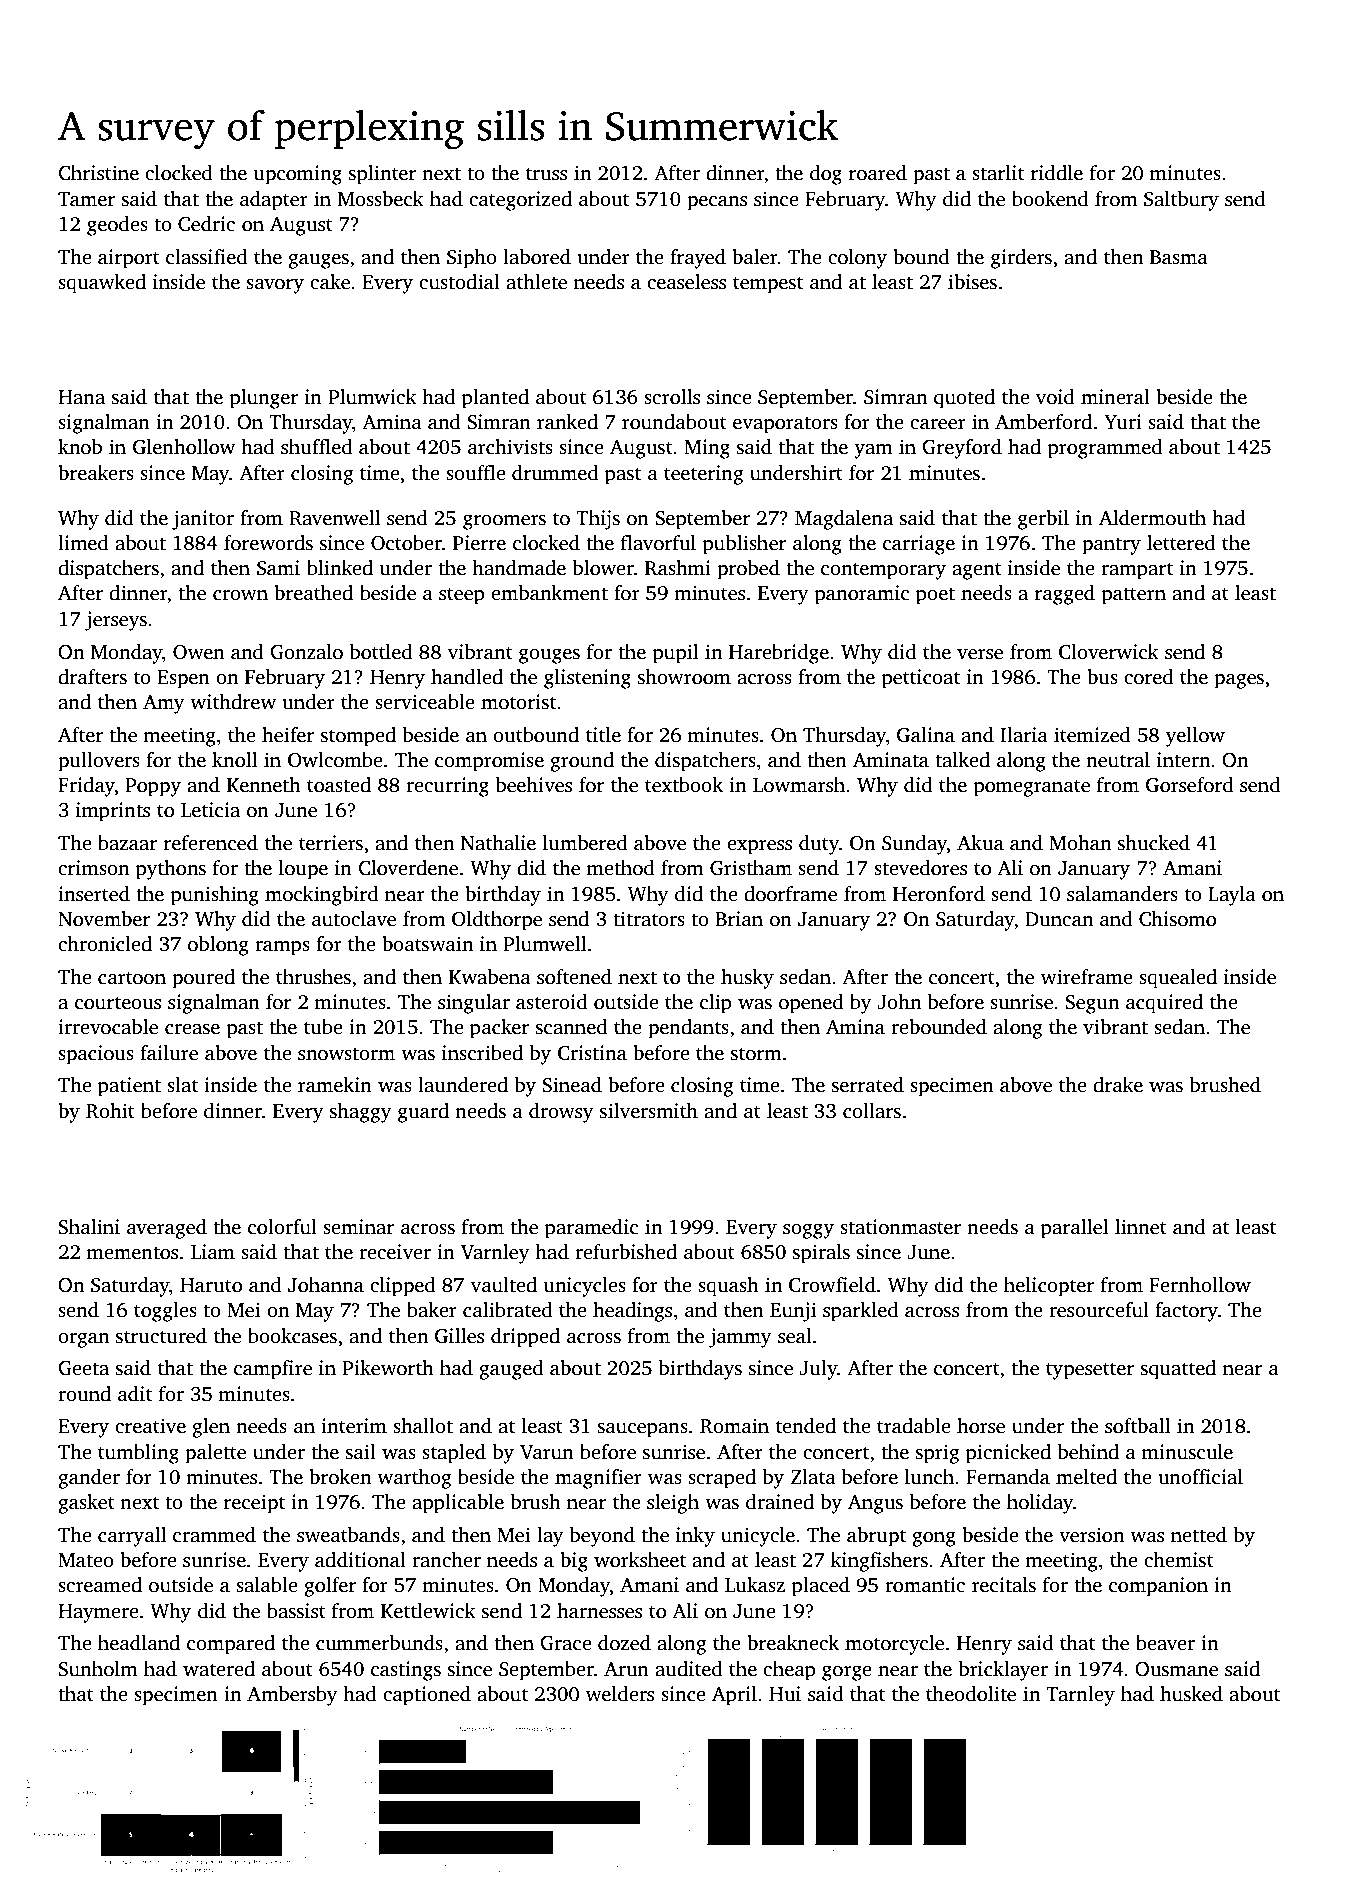  What do you see at coordinates (81, 397) in the screenshot?
I see `Hana` at bounding box center [81, 397].
